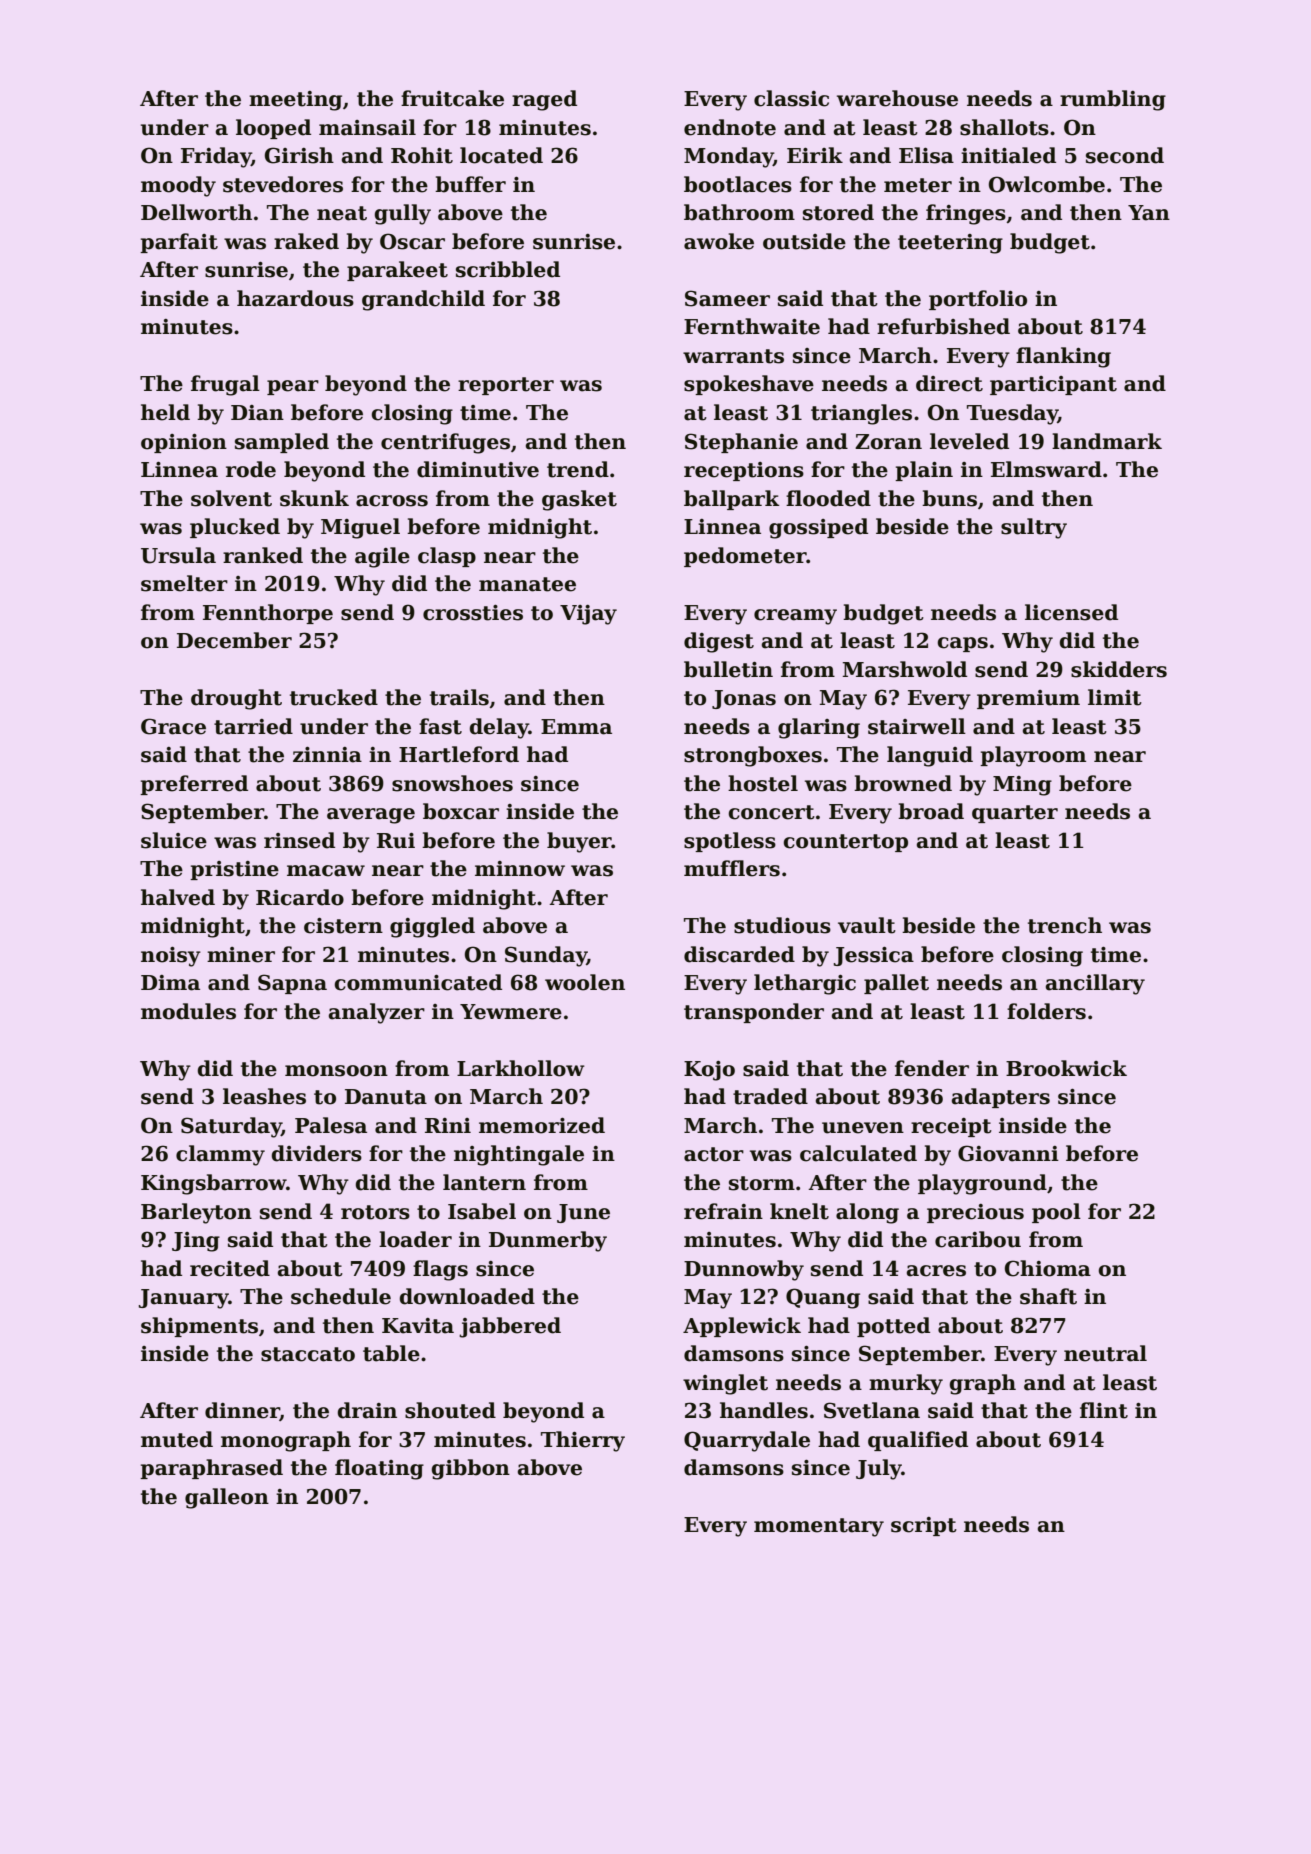 Image resolution: width=1311 pixels, height=1854 pixels. I want to click on momentary, so click(819, 1527).
